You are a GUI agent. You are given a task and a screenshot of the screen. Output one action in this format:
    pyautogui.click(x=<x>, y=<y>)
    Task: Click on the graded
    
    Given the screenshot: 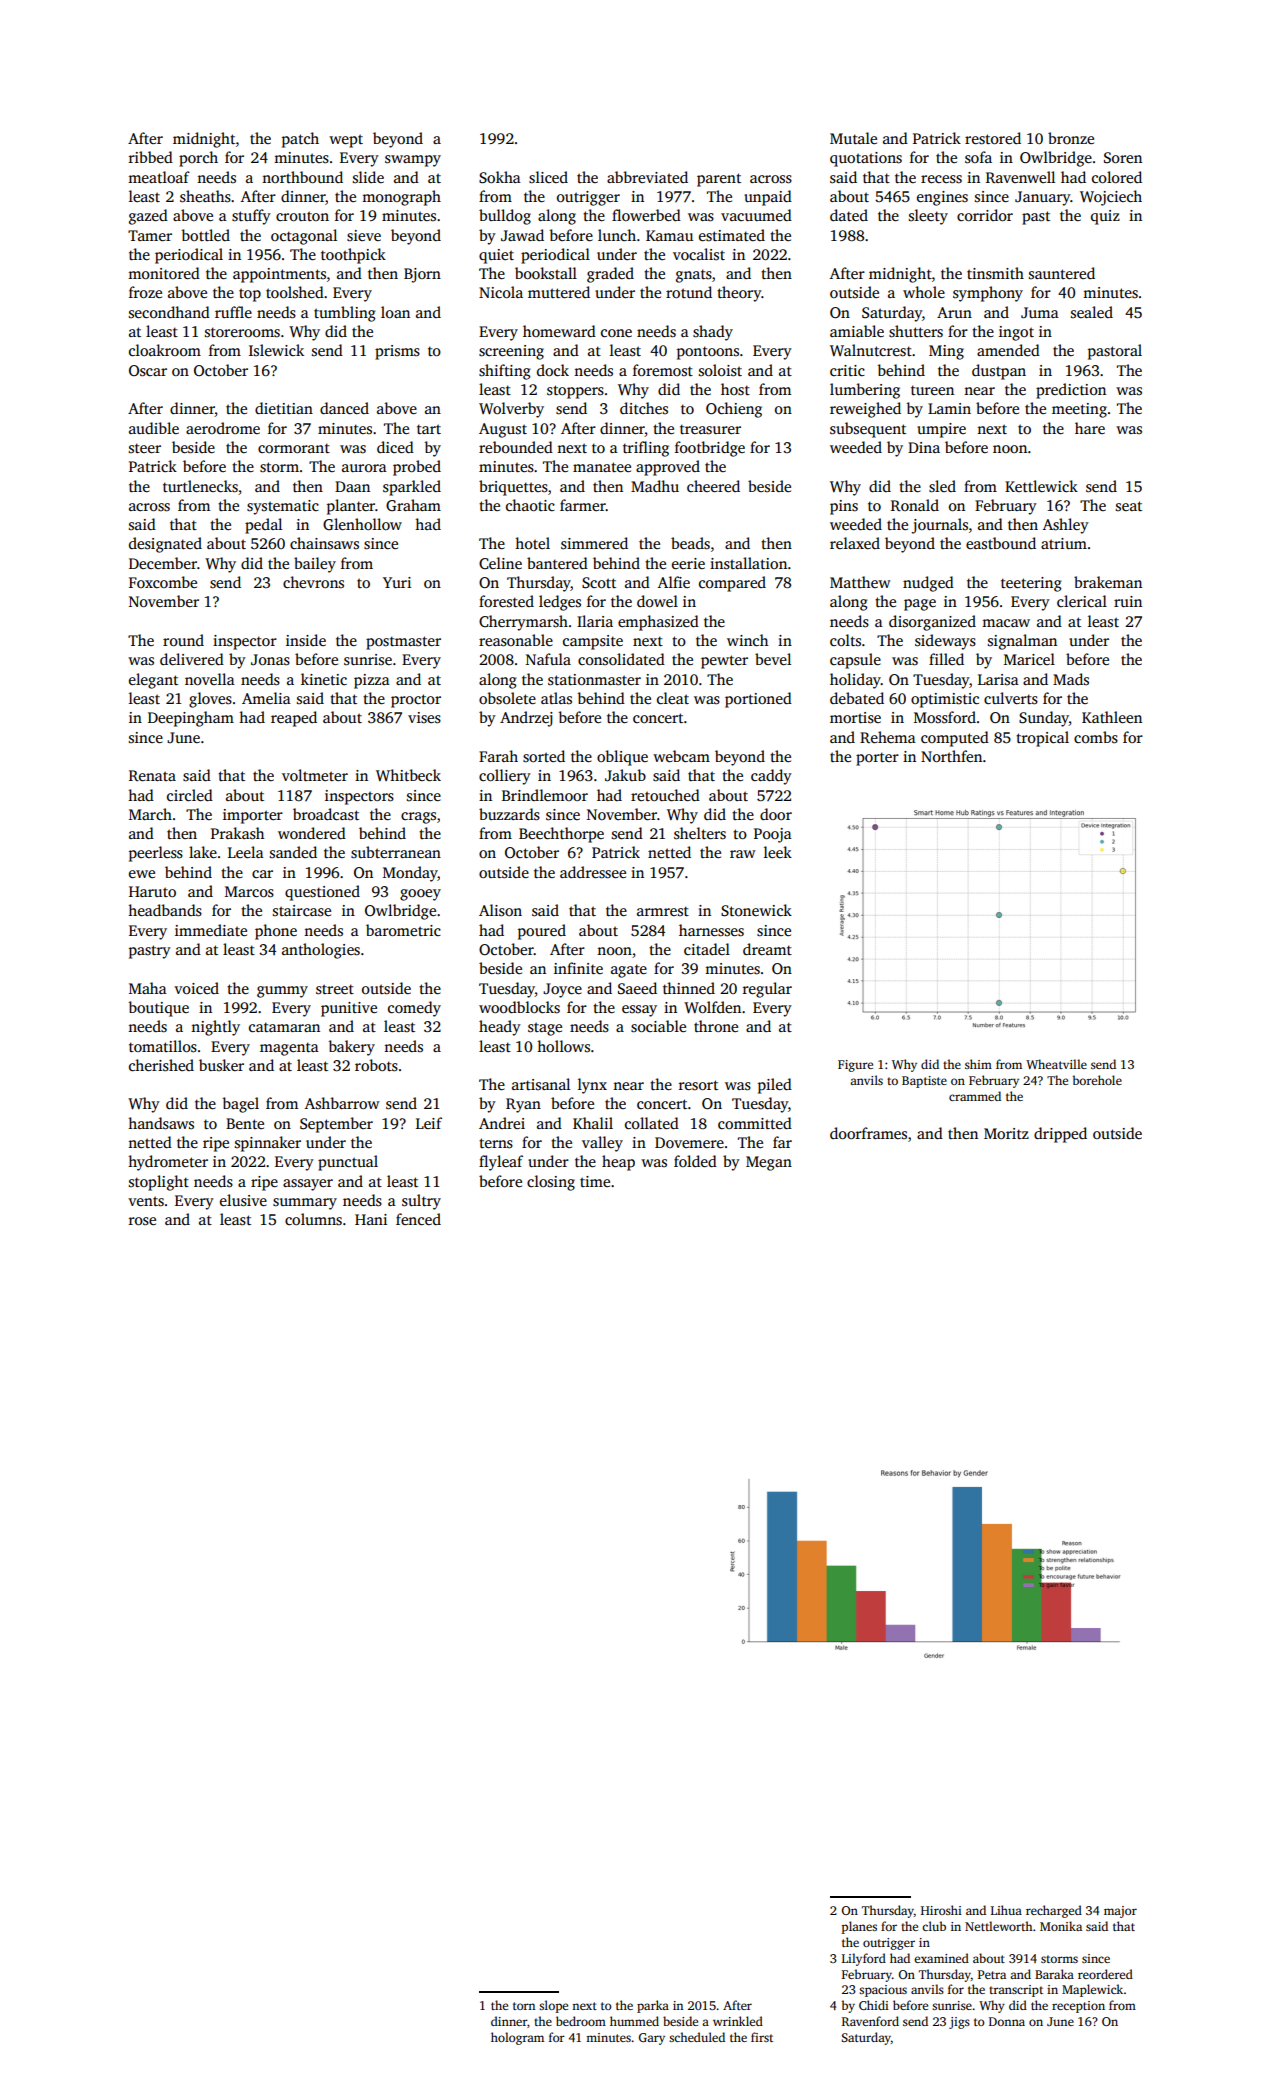 What is the action you would take?
    pyautogui.click(x=610, y=275)
